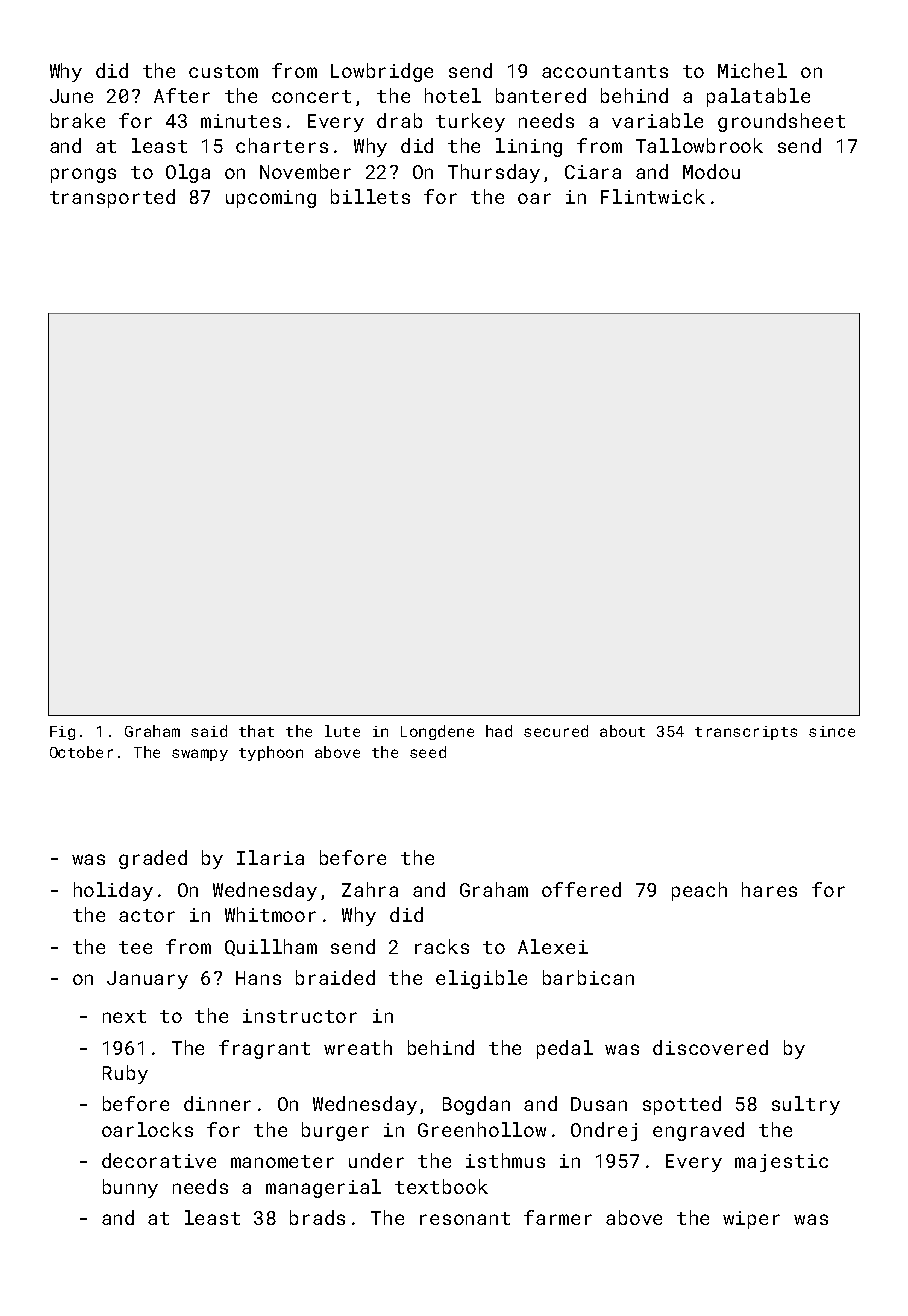  I want to click on racks, so click(442, 946).
